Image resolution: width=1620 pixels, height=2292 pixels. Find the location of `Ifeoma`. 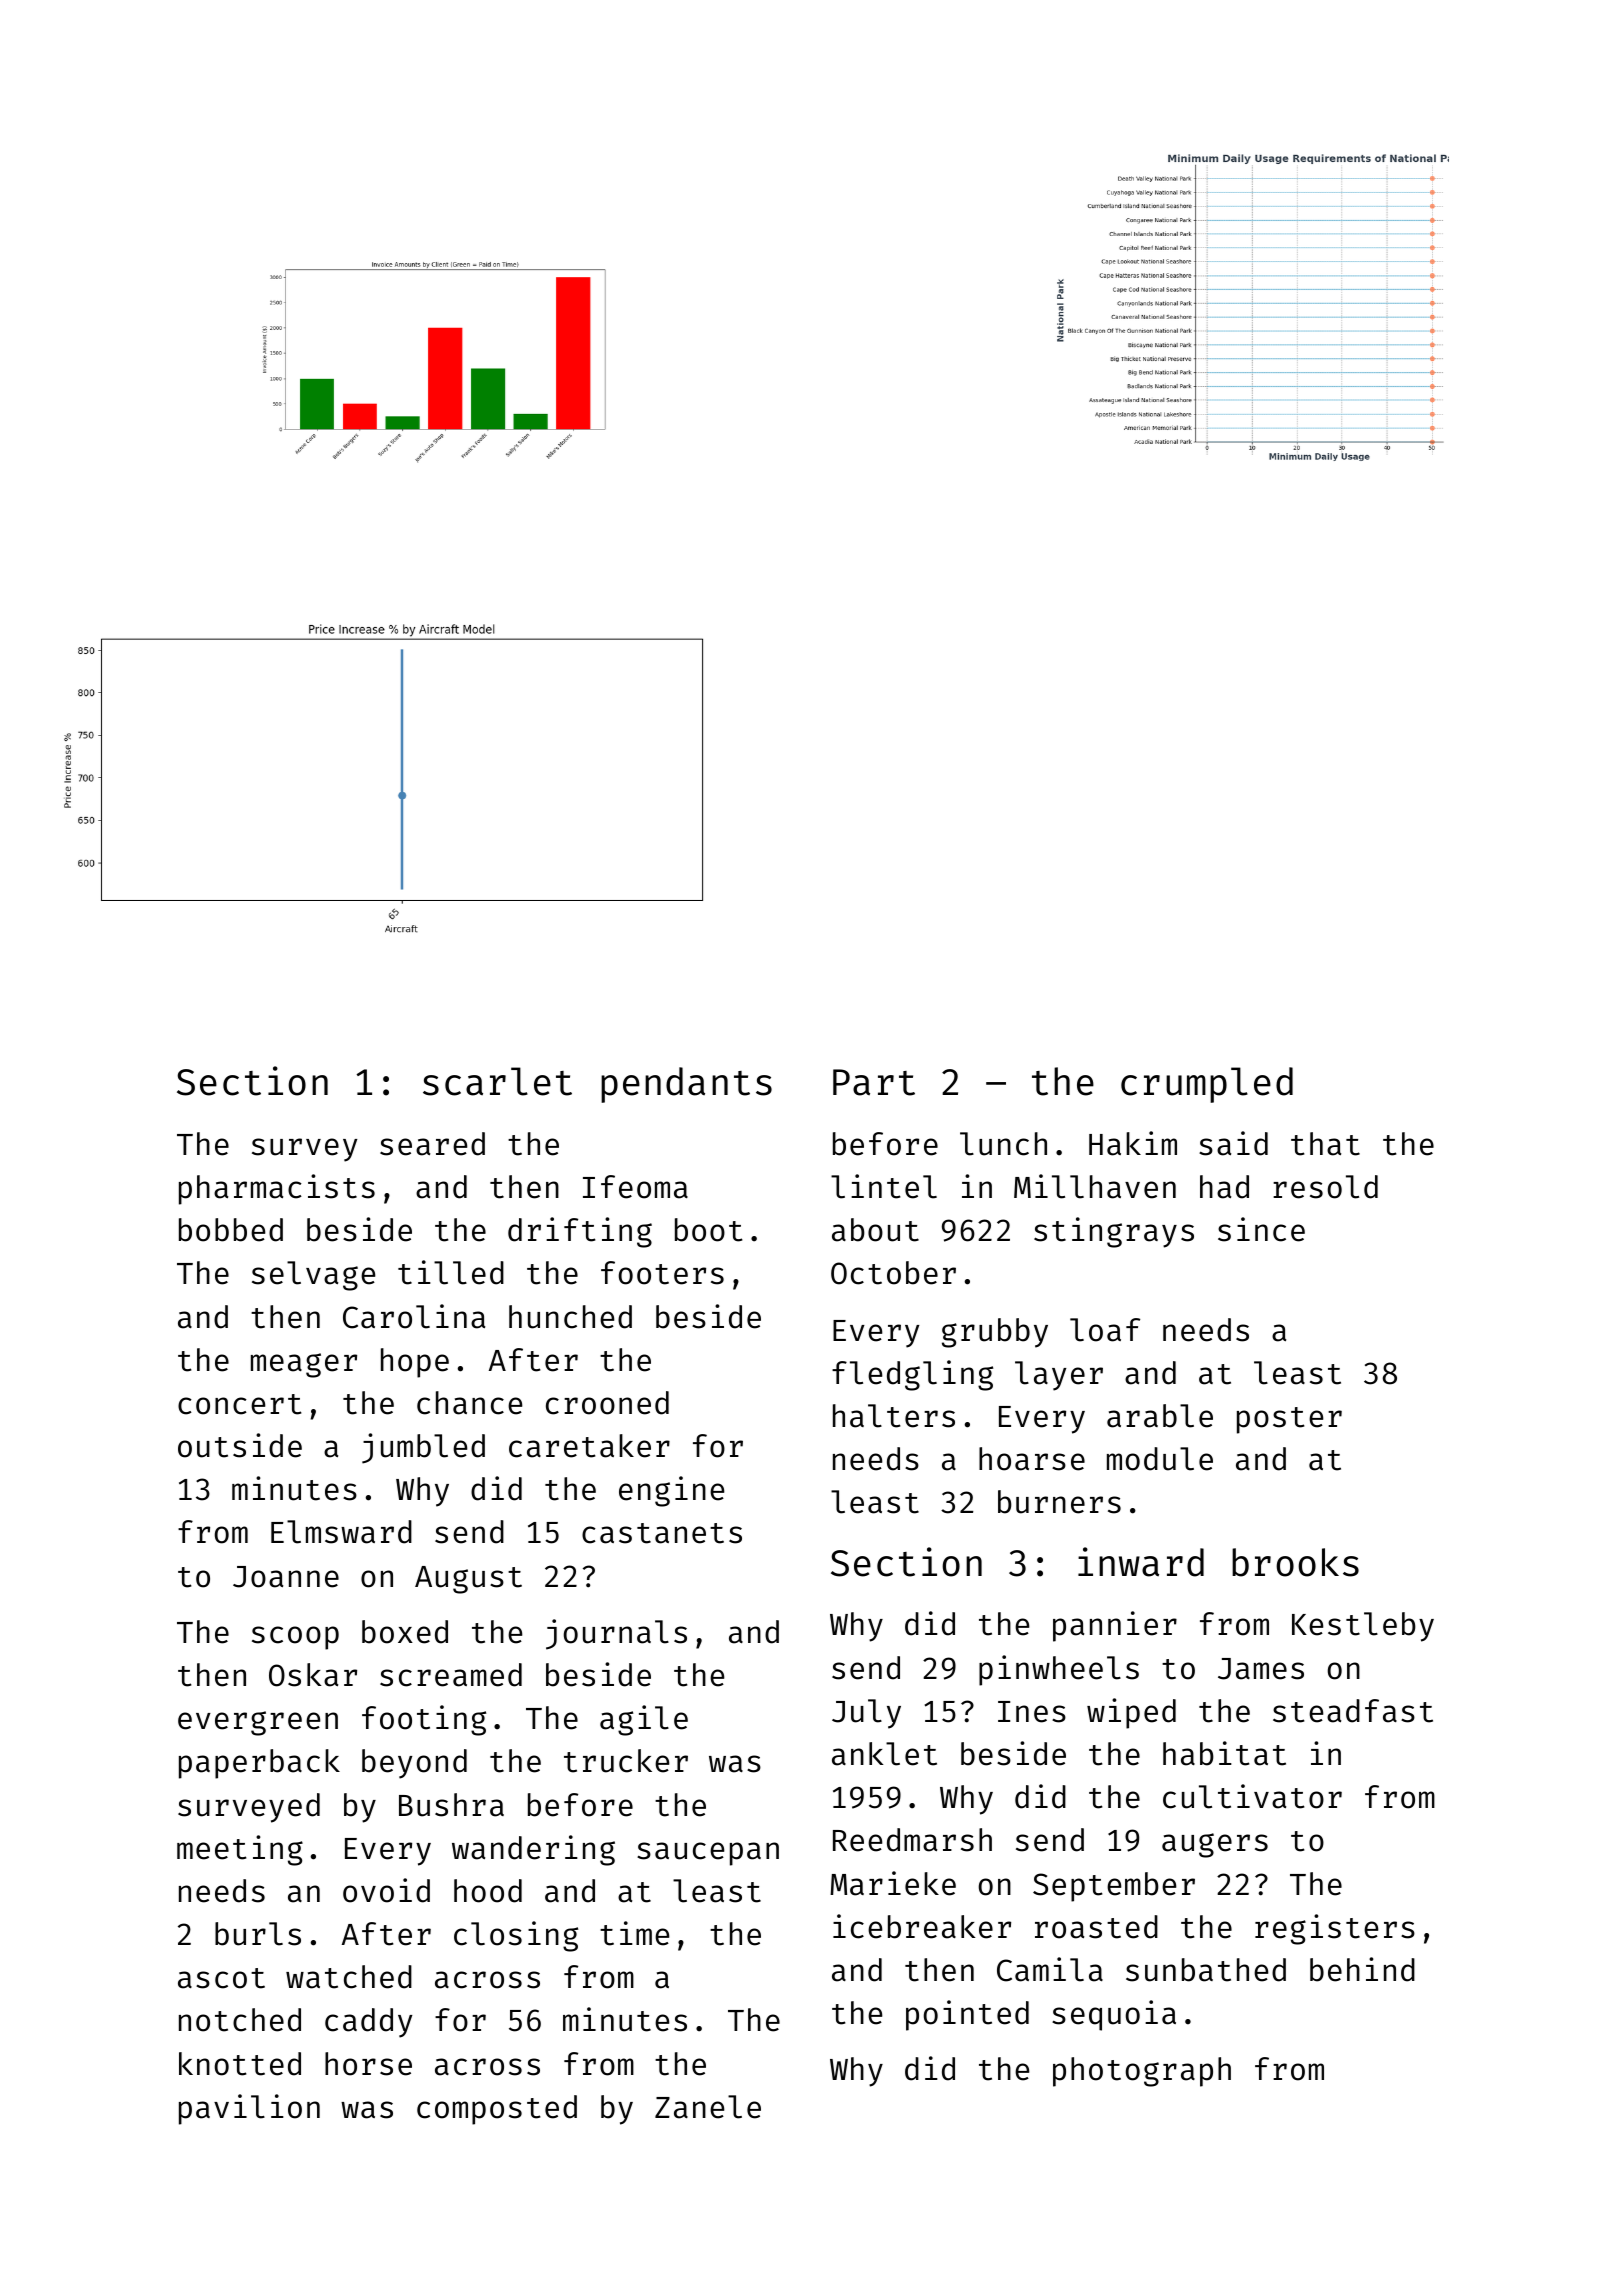

Ifeoma is located at coordinates (635, 1187).
